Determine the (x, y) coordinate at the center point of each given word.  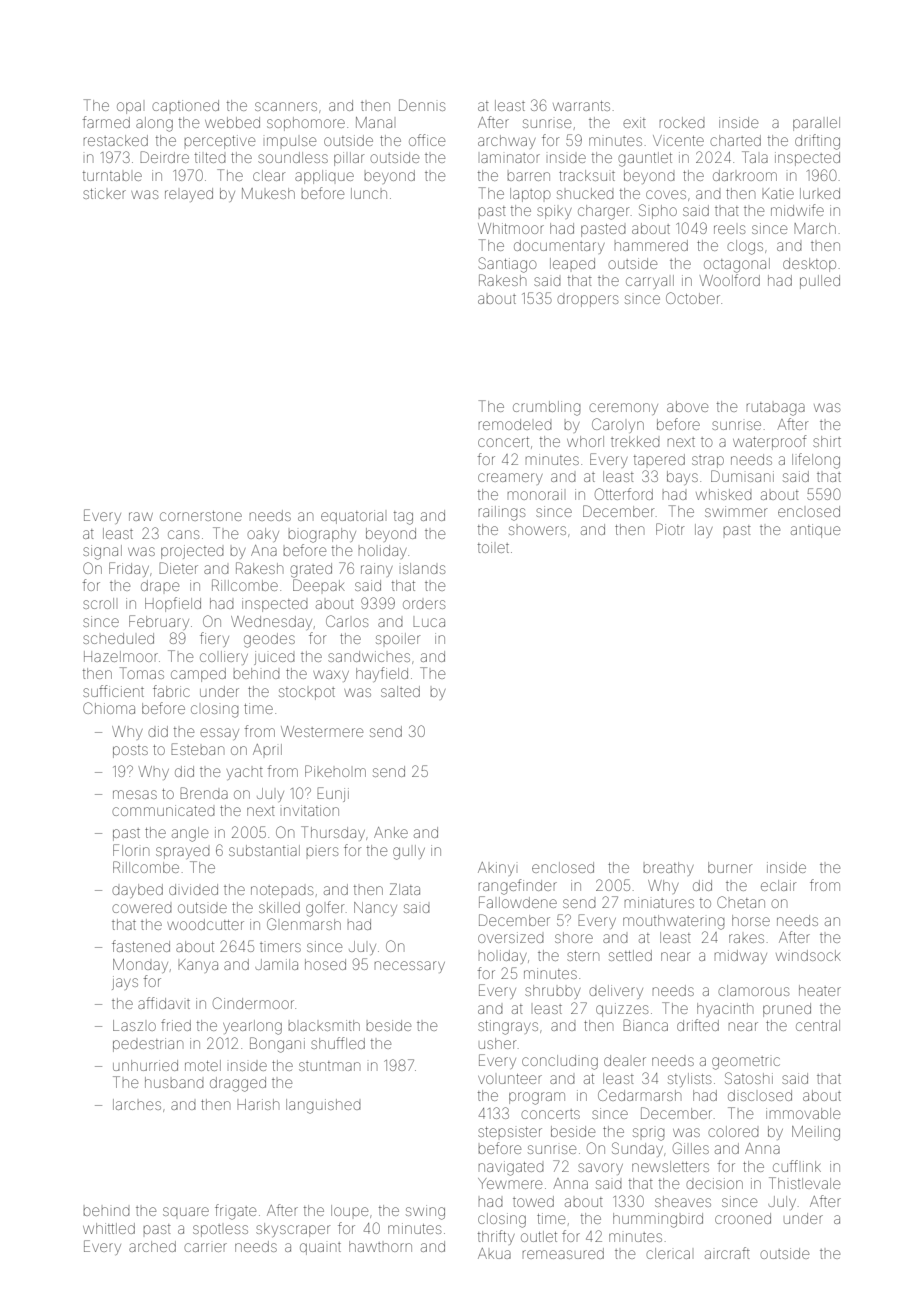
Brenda (204, 793)
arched (152, 1246)
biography (322, 535)
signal (102, 552)
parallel (816, 124)
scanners (286, 106)
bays (682, 478)
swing (425, 1212)
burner (730, 867)
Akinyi (496, 869)
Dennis (422, 105)
